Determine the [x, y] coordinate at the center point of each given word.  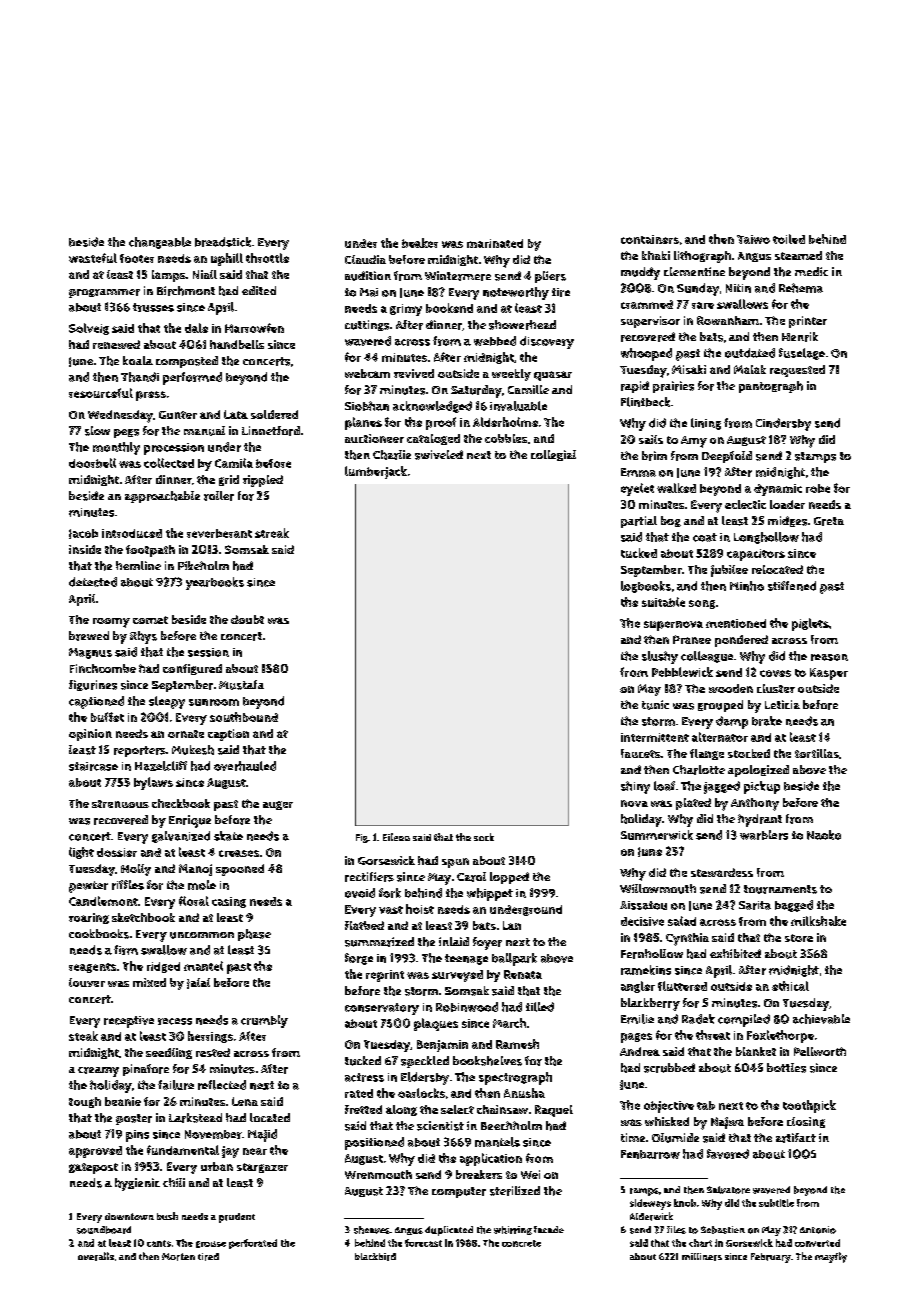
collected [169, 463]
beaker [420, 243]
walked [676, 488]
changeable [160, 243]
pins [137, 1136]
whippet [490, 894]
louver [87, 982]
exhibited [735, 953]
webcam [367, 373]
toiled [789, 239]
